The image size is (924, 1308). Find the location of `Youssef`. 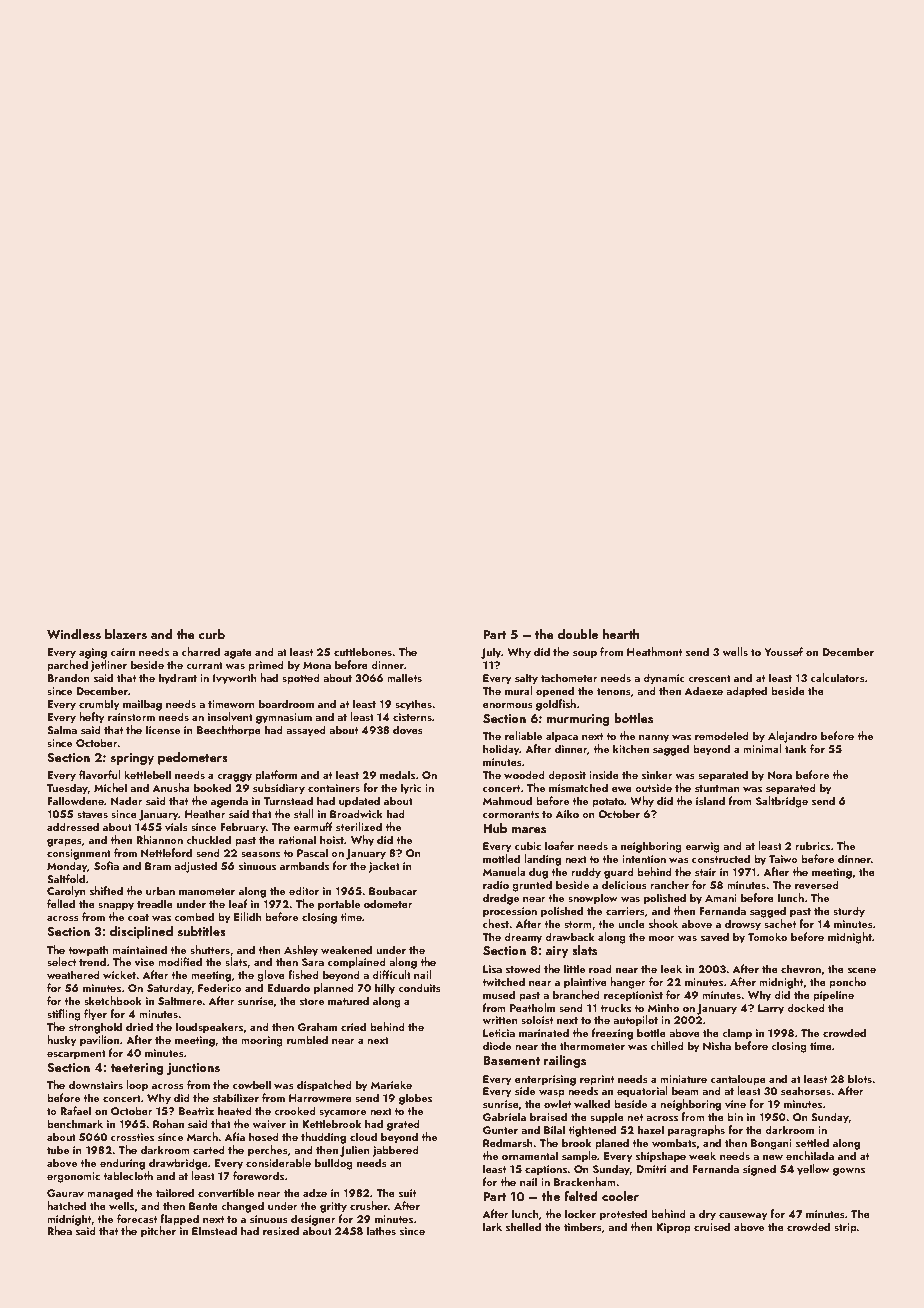

Youssef is located at coordinates (783, 651).
